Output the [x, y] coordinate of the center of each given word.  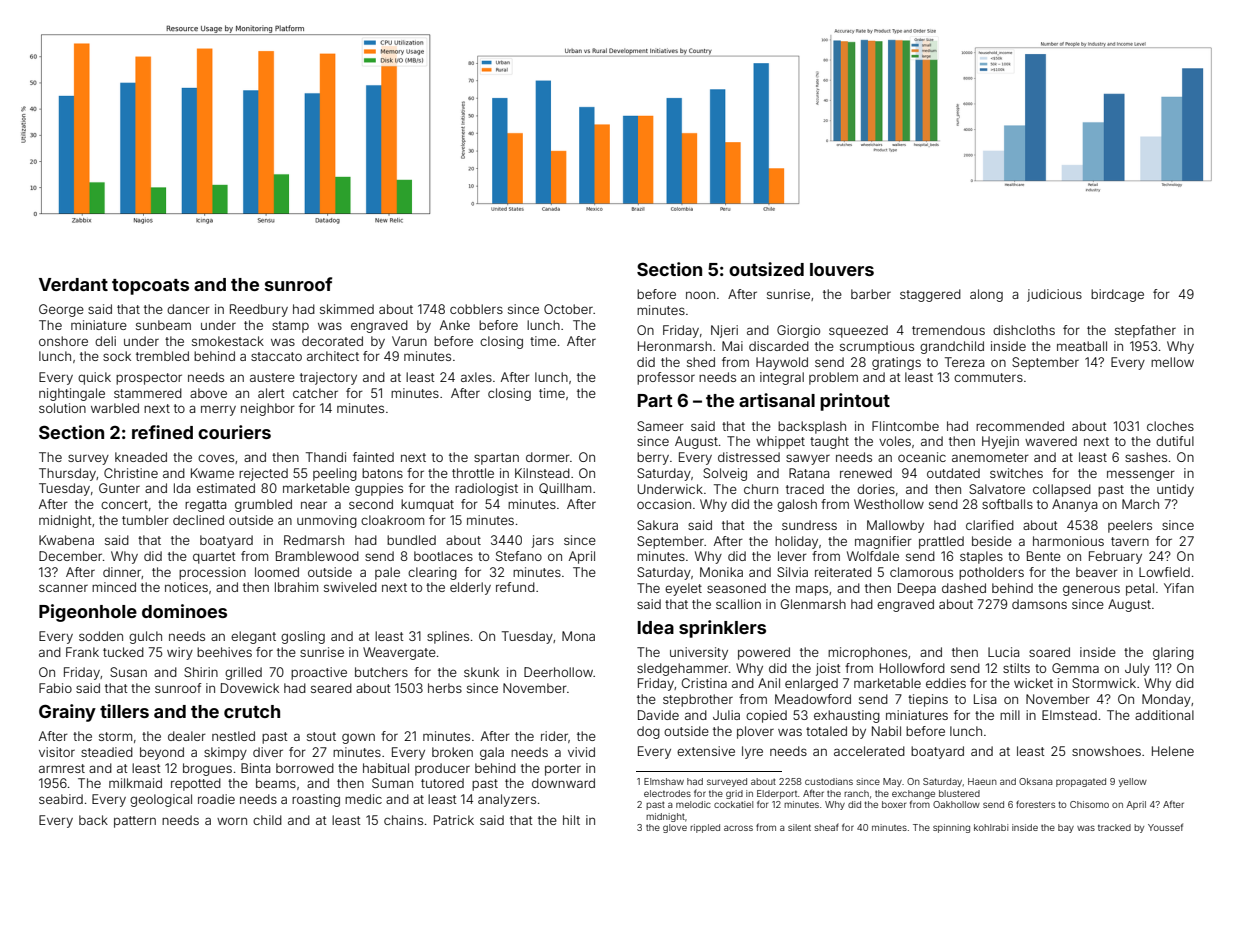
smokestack [228, 341]
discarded [779, 346]
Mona [578, 636]
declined [198, 520]
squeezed [858, 331]
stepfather [1145, 331]
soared [1049, 652]
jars [543, 541]
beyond [162, 753]
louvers [842, 269]
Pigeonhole [88, 613]
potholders [991, 573]
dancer [188, 309]
